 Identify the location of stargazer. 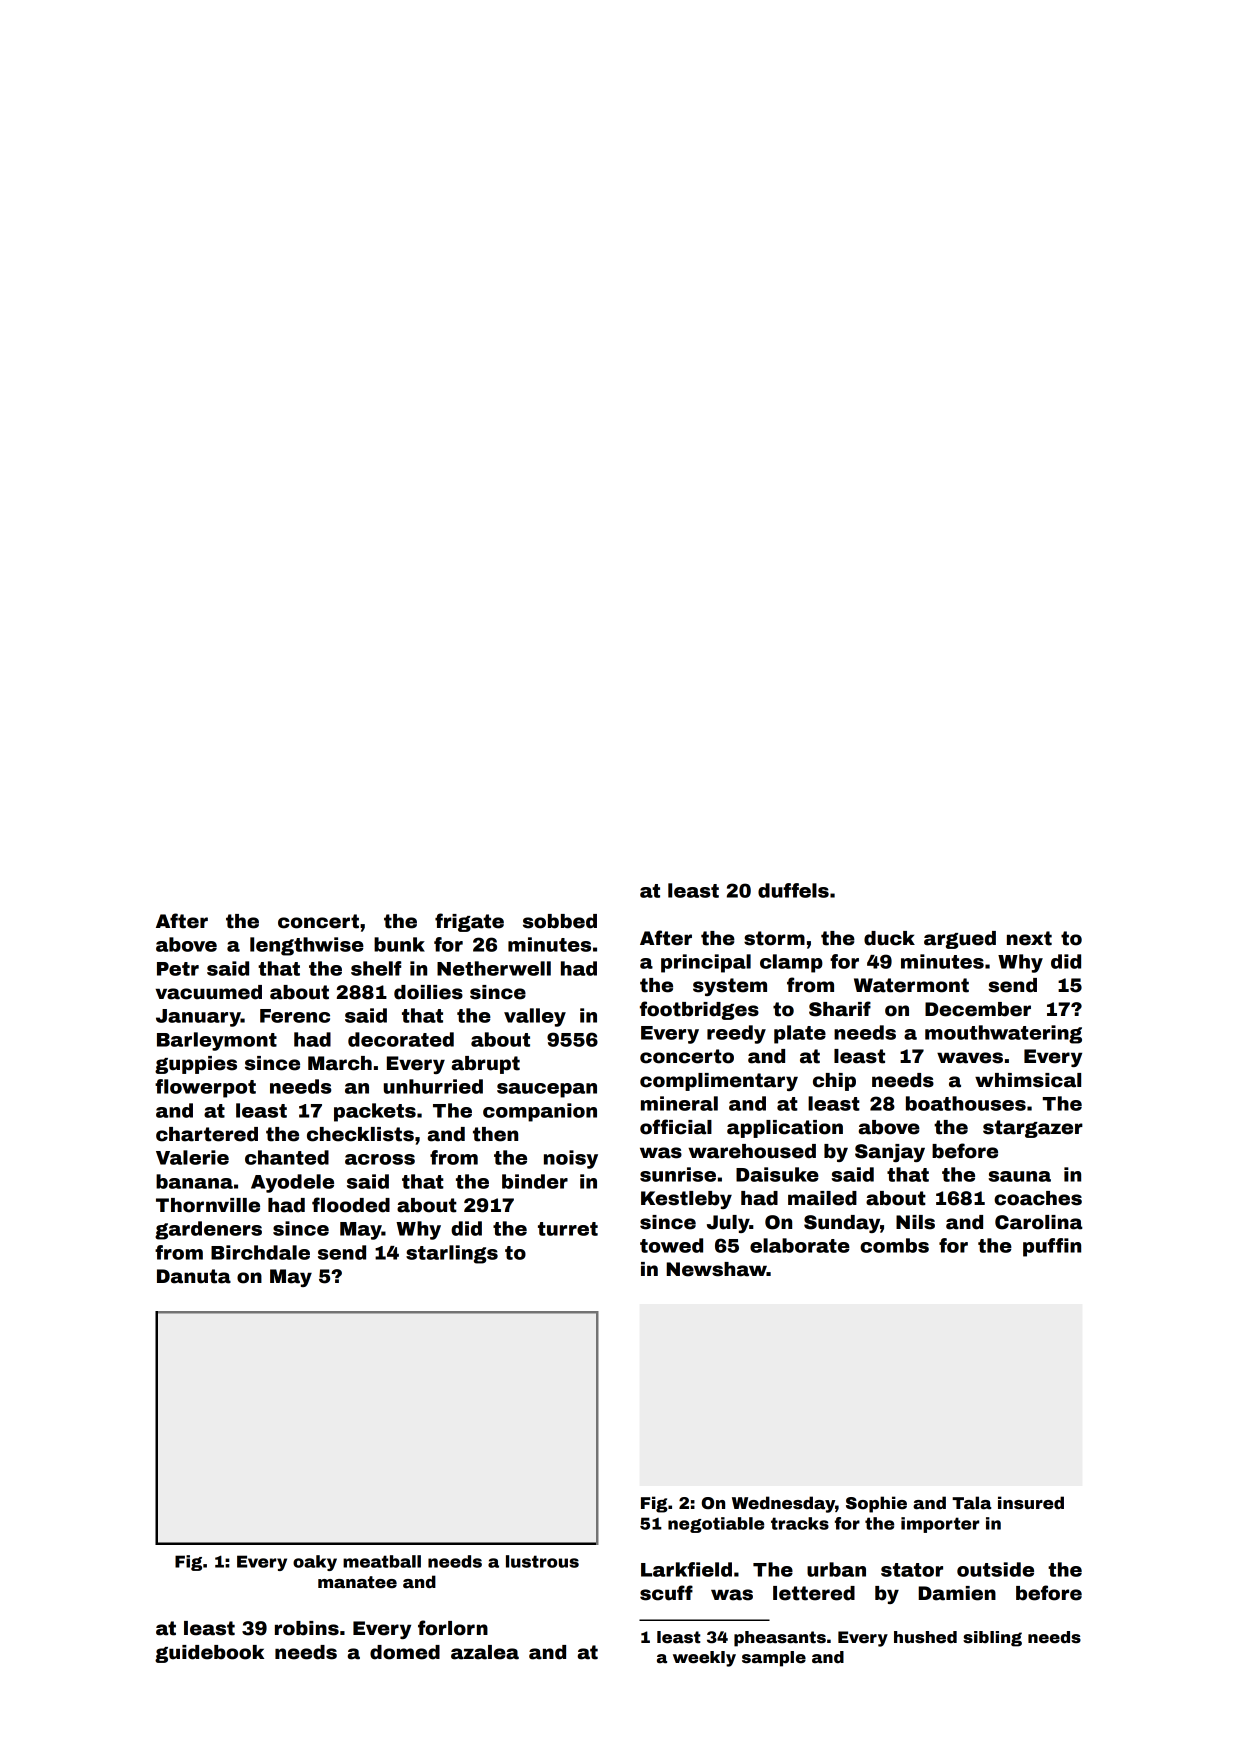
(1033, 1129).
